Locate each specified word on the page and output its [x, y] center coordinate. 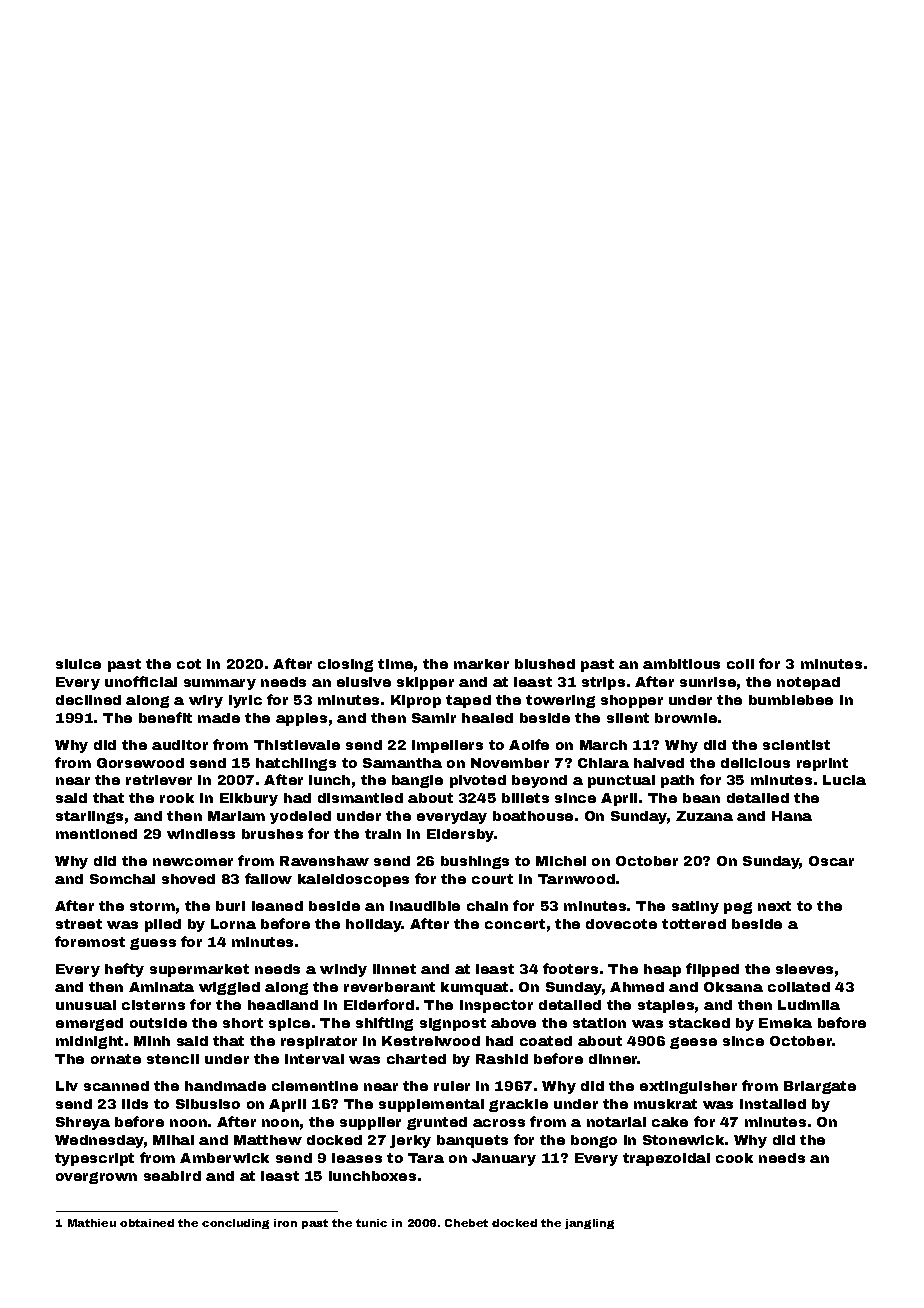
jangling [589, 1224]
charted [416, 1059]
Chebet [466, 1223]
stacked [699, 1023]
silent [628, 718]
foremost [90, 941]
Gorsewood [140, 763]
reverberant [389, 987]
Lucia [844, 780]
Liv [67, 1086]
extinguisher [688, 1087]
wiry [206, 701]
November [510, 763]
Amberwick [224, 1158]
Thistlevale [297, 745]
